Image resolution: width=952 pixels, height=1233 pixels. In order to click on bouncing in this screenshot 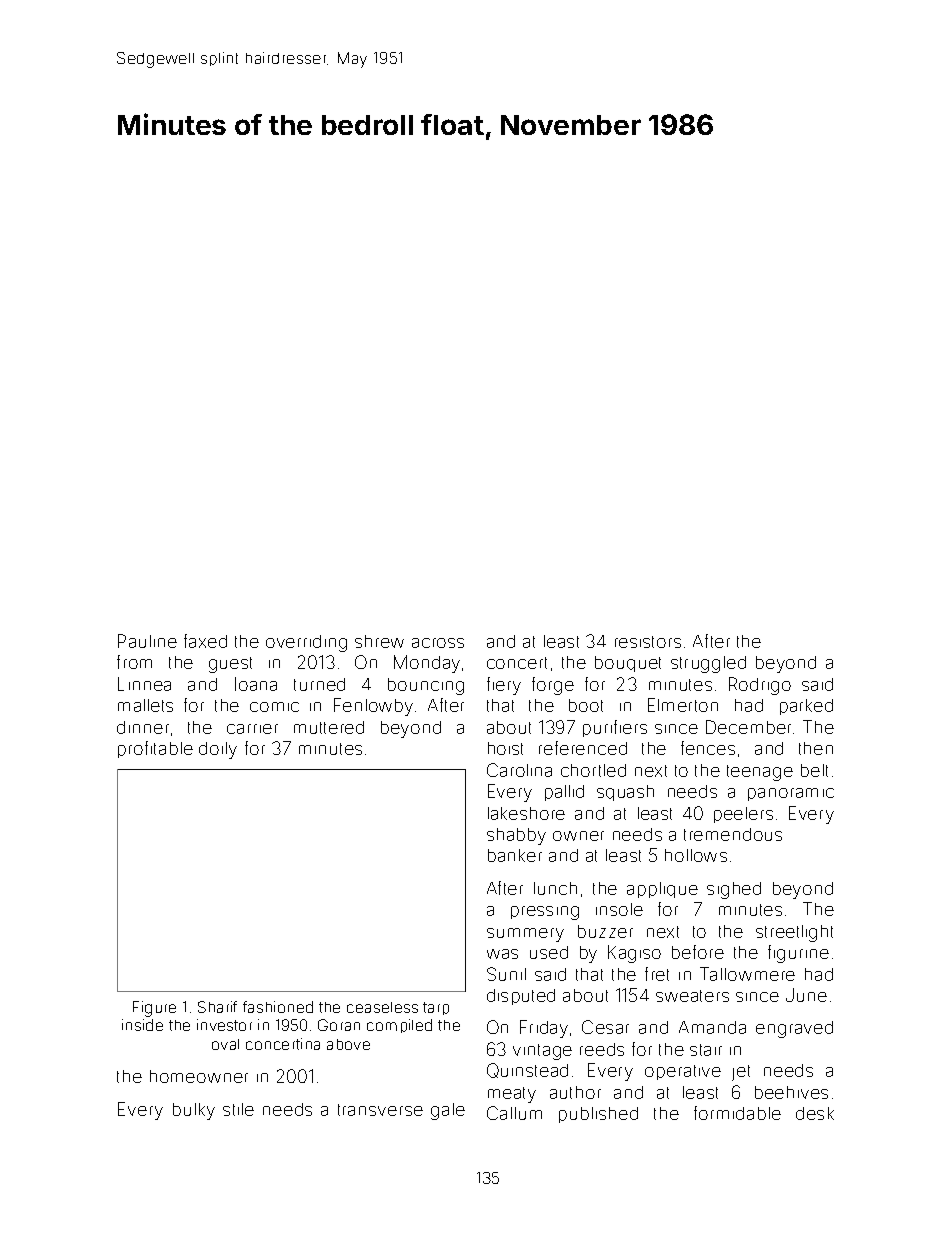, I will do `click(426, 686)`.
